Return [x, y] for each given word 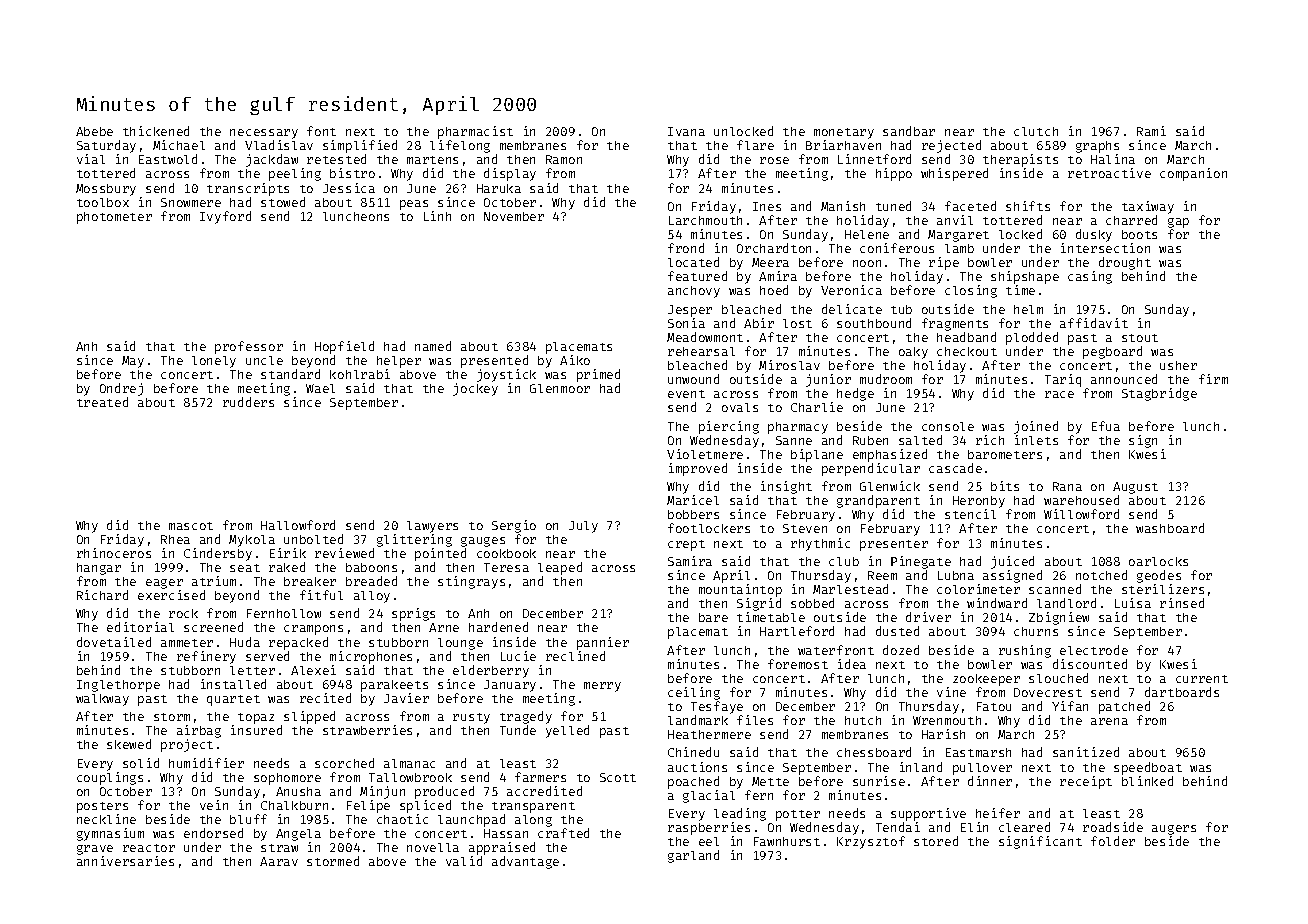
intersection [1105, 248]
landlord [1066, 603]
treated [102, 402]
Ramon [564, 159]
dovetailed [114, 642]
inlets [1036, 440]
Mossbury [106, 190]
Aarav [279, 861]
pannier [603, 643]
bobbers [693, 514]
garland [693, 856]
